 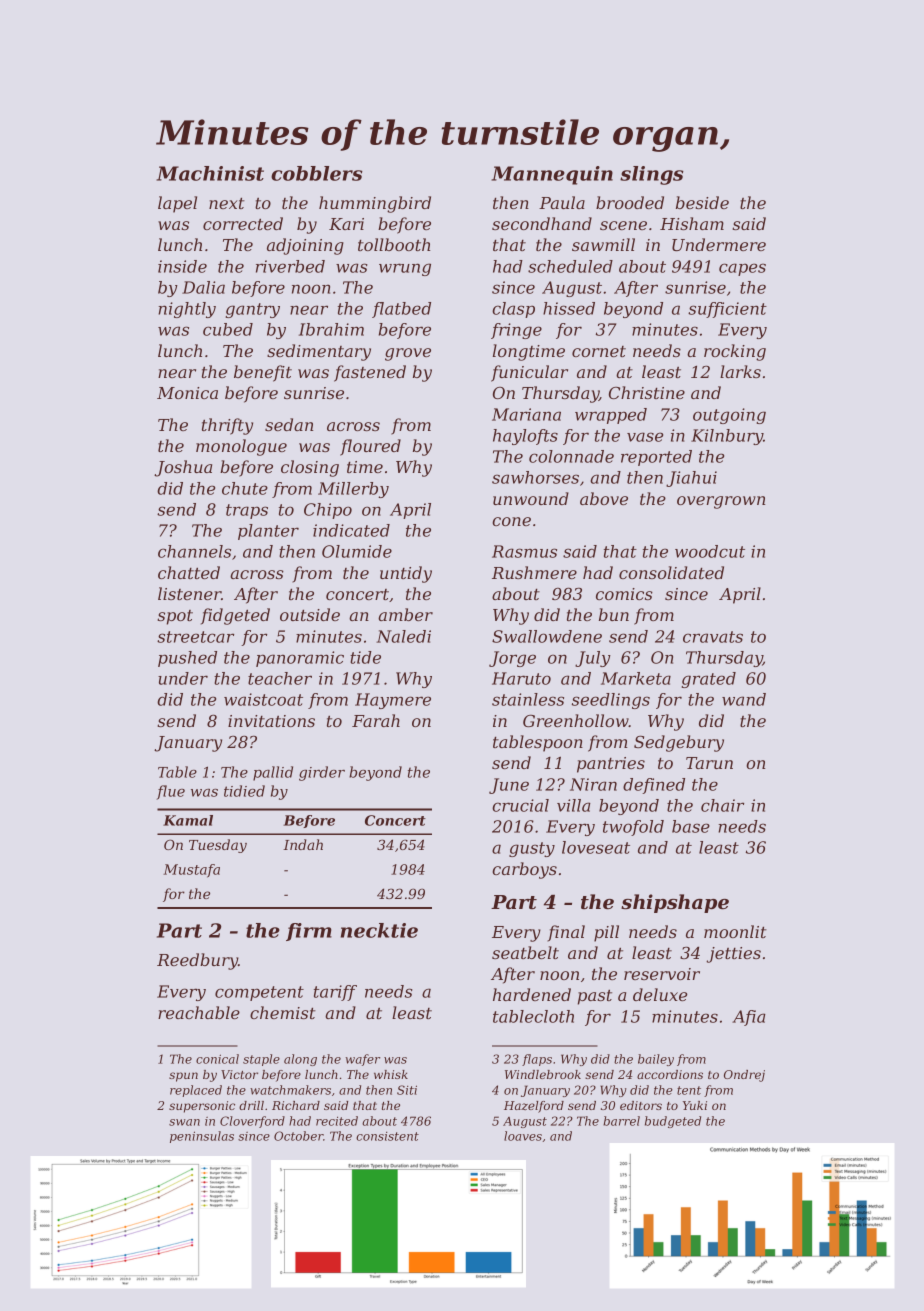 What do you see at coordinates (740, 371) in the screenshot?
I see `larks` at bounding box center [740, 371].
